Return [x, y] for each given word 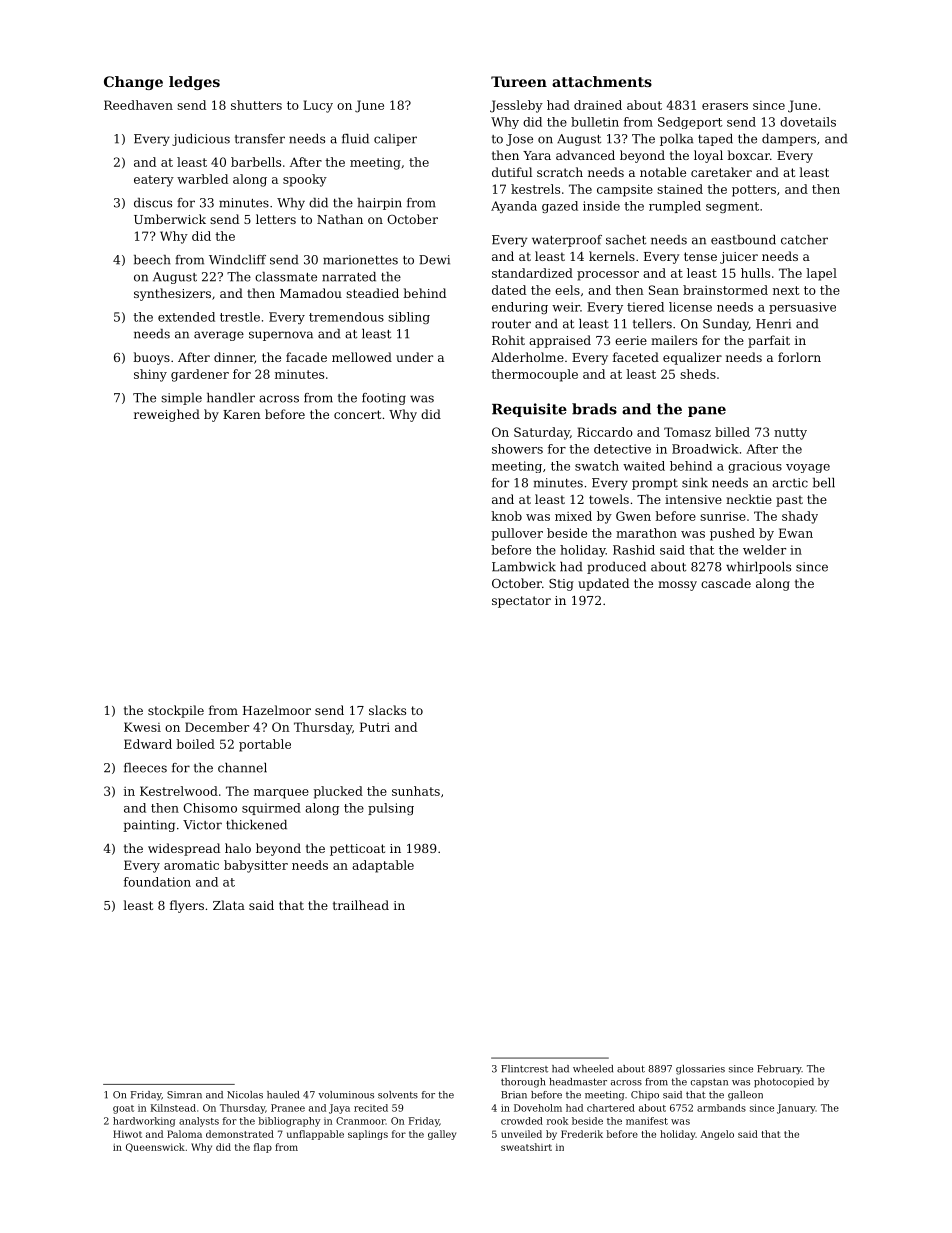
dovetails [808, 122]
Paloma [184, 1134]
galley [442, 1135]
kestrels [535, 189]
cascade [726, 583]
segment [732, 207]
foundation [157, 882]
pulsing [391, 809]
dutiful [512, 172]
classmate [286, 277]
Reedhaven [138, 105]
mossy [677, 586]
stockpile [176, 711]
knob [506, 516]
